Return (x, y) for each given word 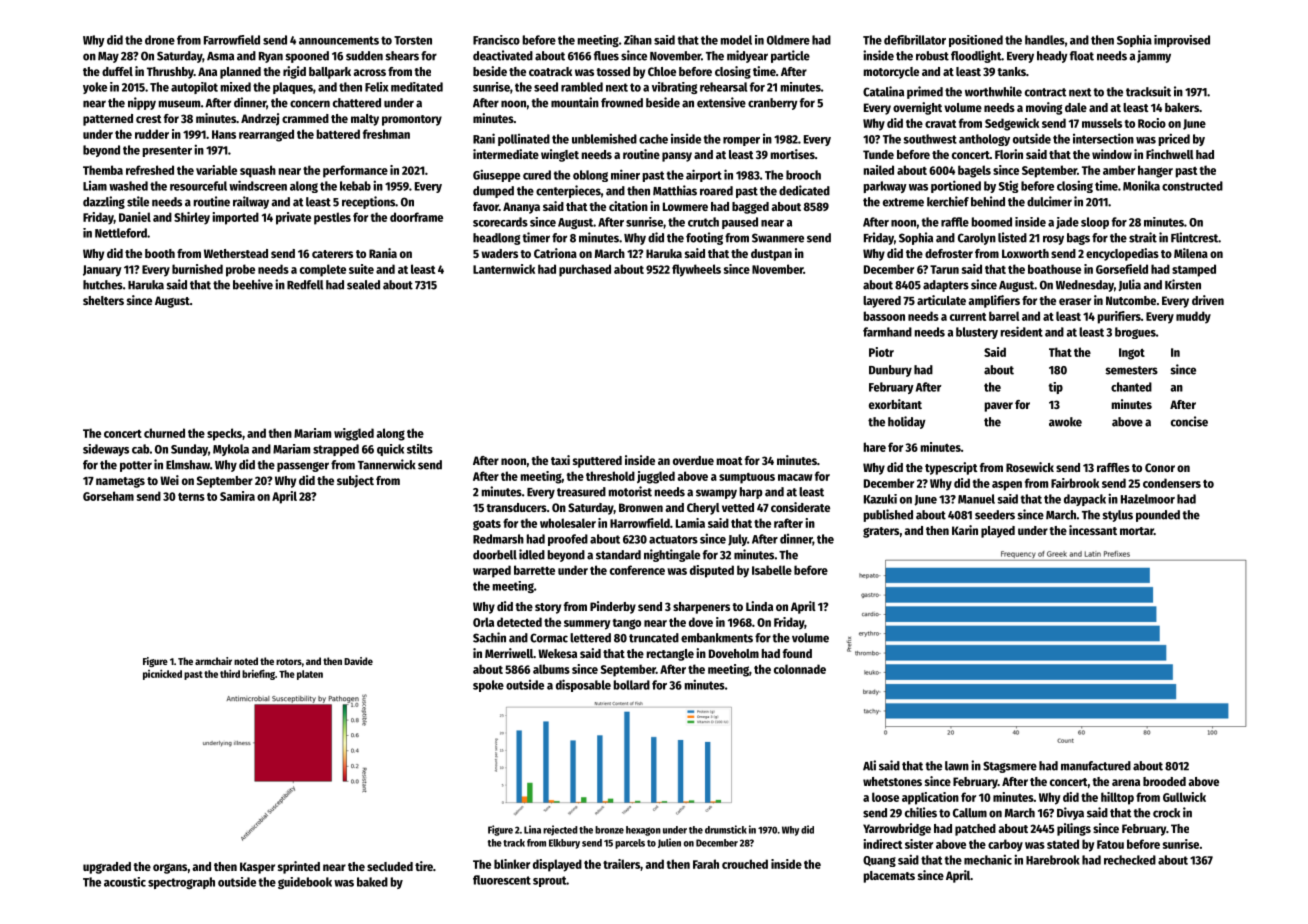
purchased (585, 270)
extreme (903, 202)
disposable (583, 685)
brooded (1164, 781)
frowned (622, 103)
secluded (390, 866)
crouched (745, 864)
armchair (213, 661)
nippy (142, 103)
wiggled (354, 434)
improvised (1182, 41)
